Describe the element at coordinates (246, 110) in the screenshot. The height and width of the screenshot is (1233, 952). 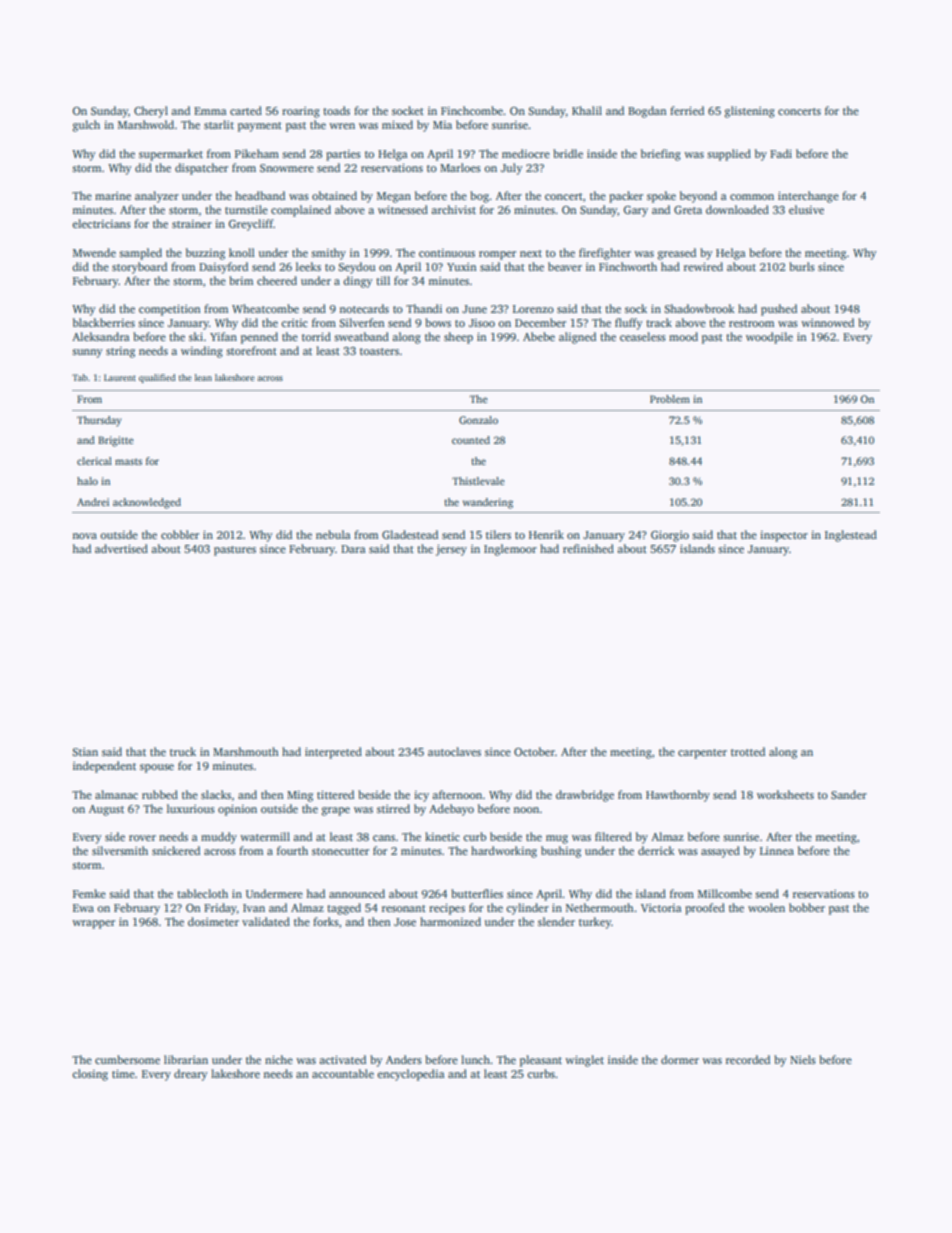
I see `carted` at that location.
